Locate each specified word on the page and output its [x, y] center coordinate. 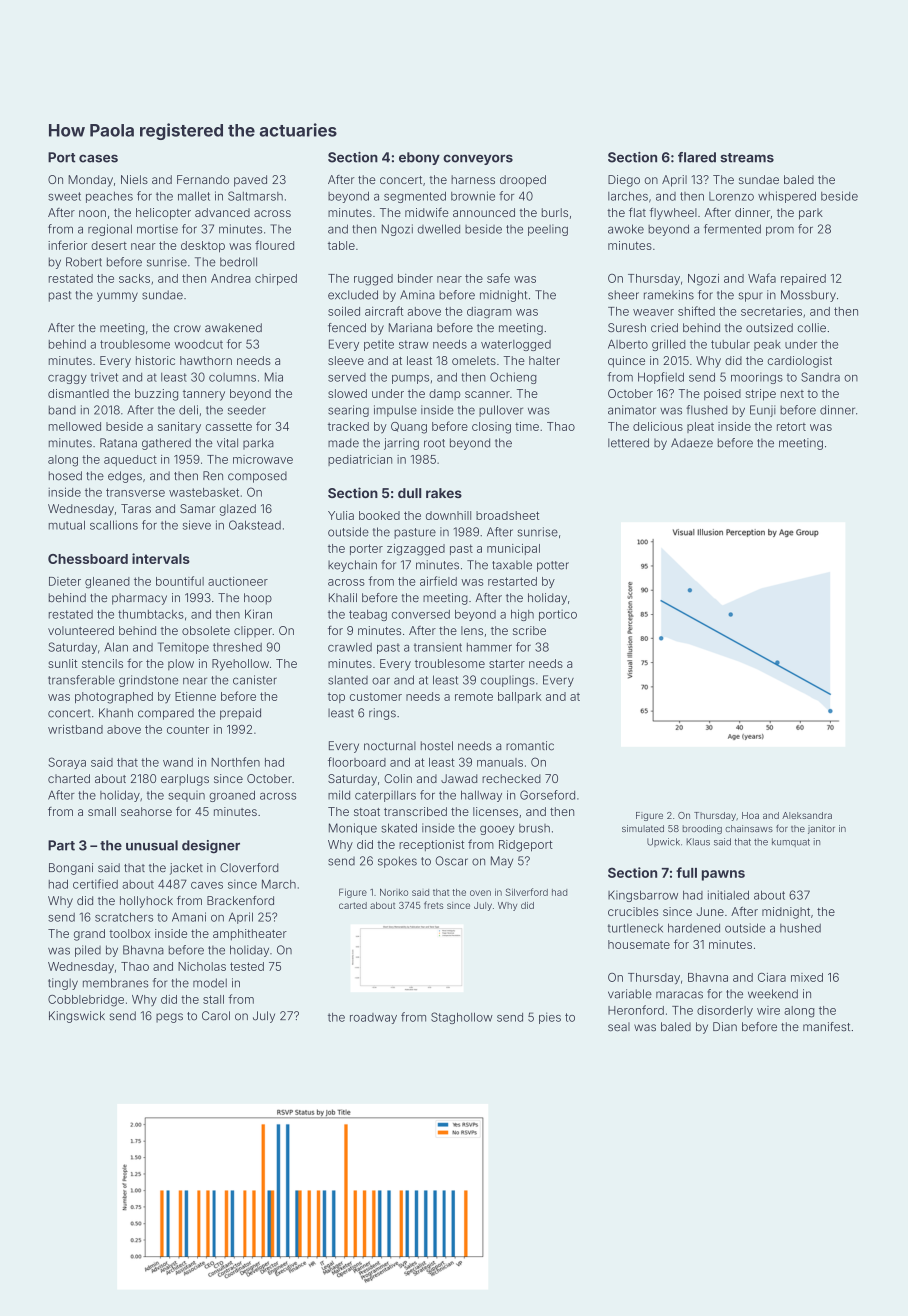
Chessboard [88, 559]
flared [697, 157]
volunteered [81, 630]
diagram [489, 313]
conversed [421, 614]
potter [553, 566]
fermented [732, 229]
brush [534, 828]
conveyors [478, 159]
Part [61, 845]
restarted [512, 581]
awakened [233, 328]
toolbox [129, 933]
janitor [821, 829]
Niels [134, 179]
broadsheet [507, 515]
